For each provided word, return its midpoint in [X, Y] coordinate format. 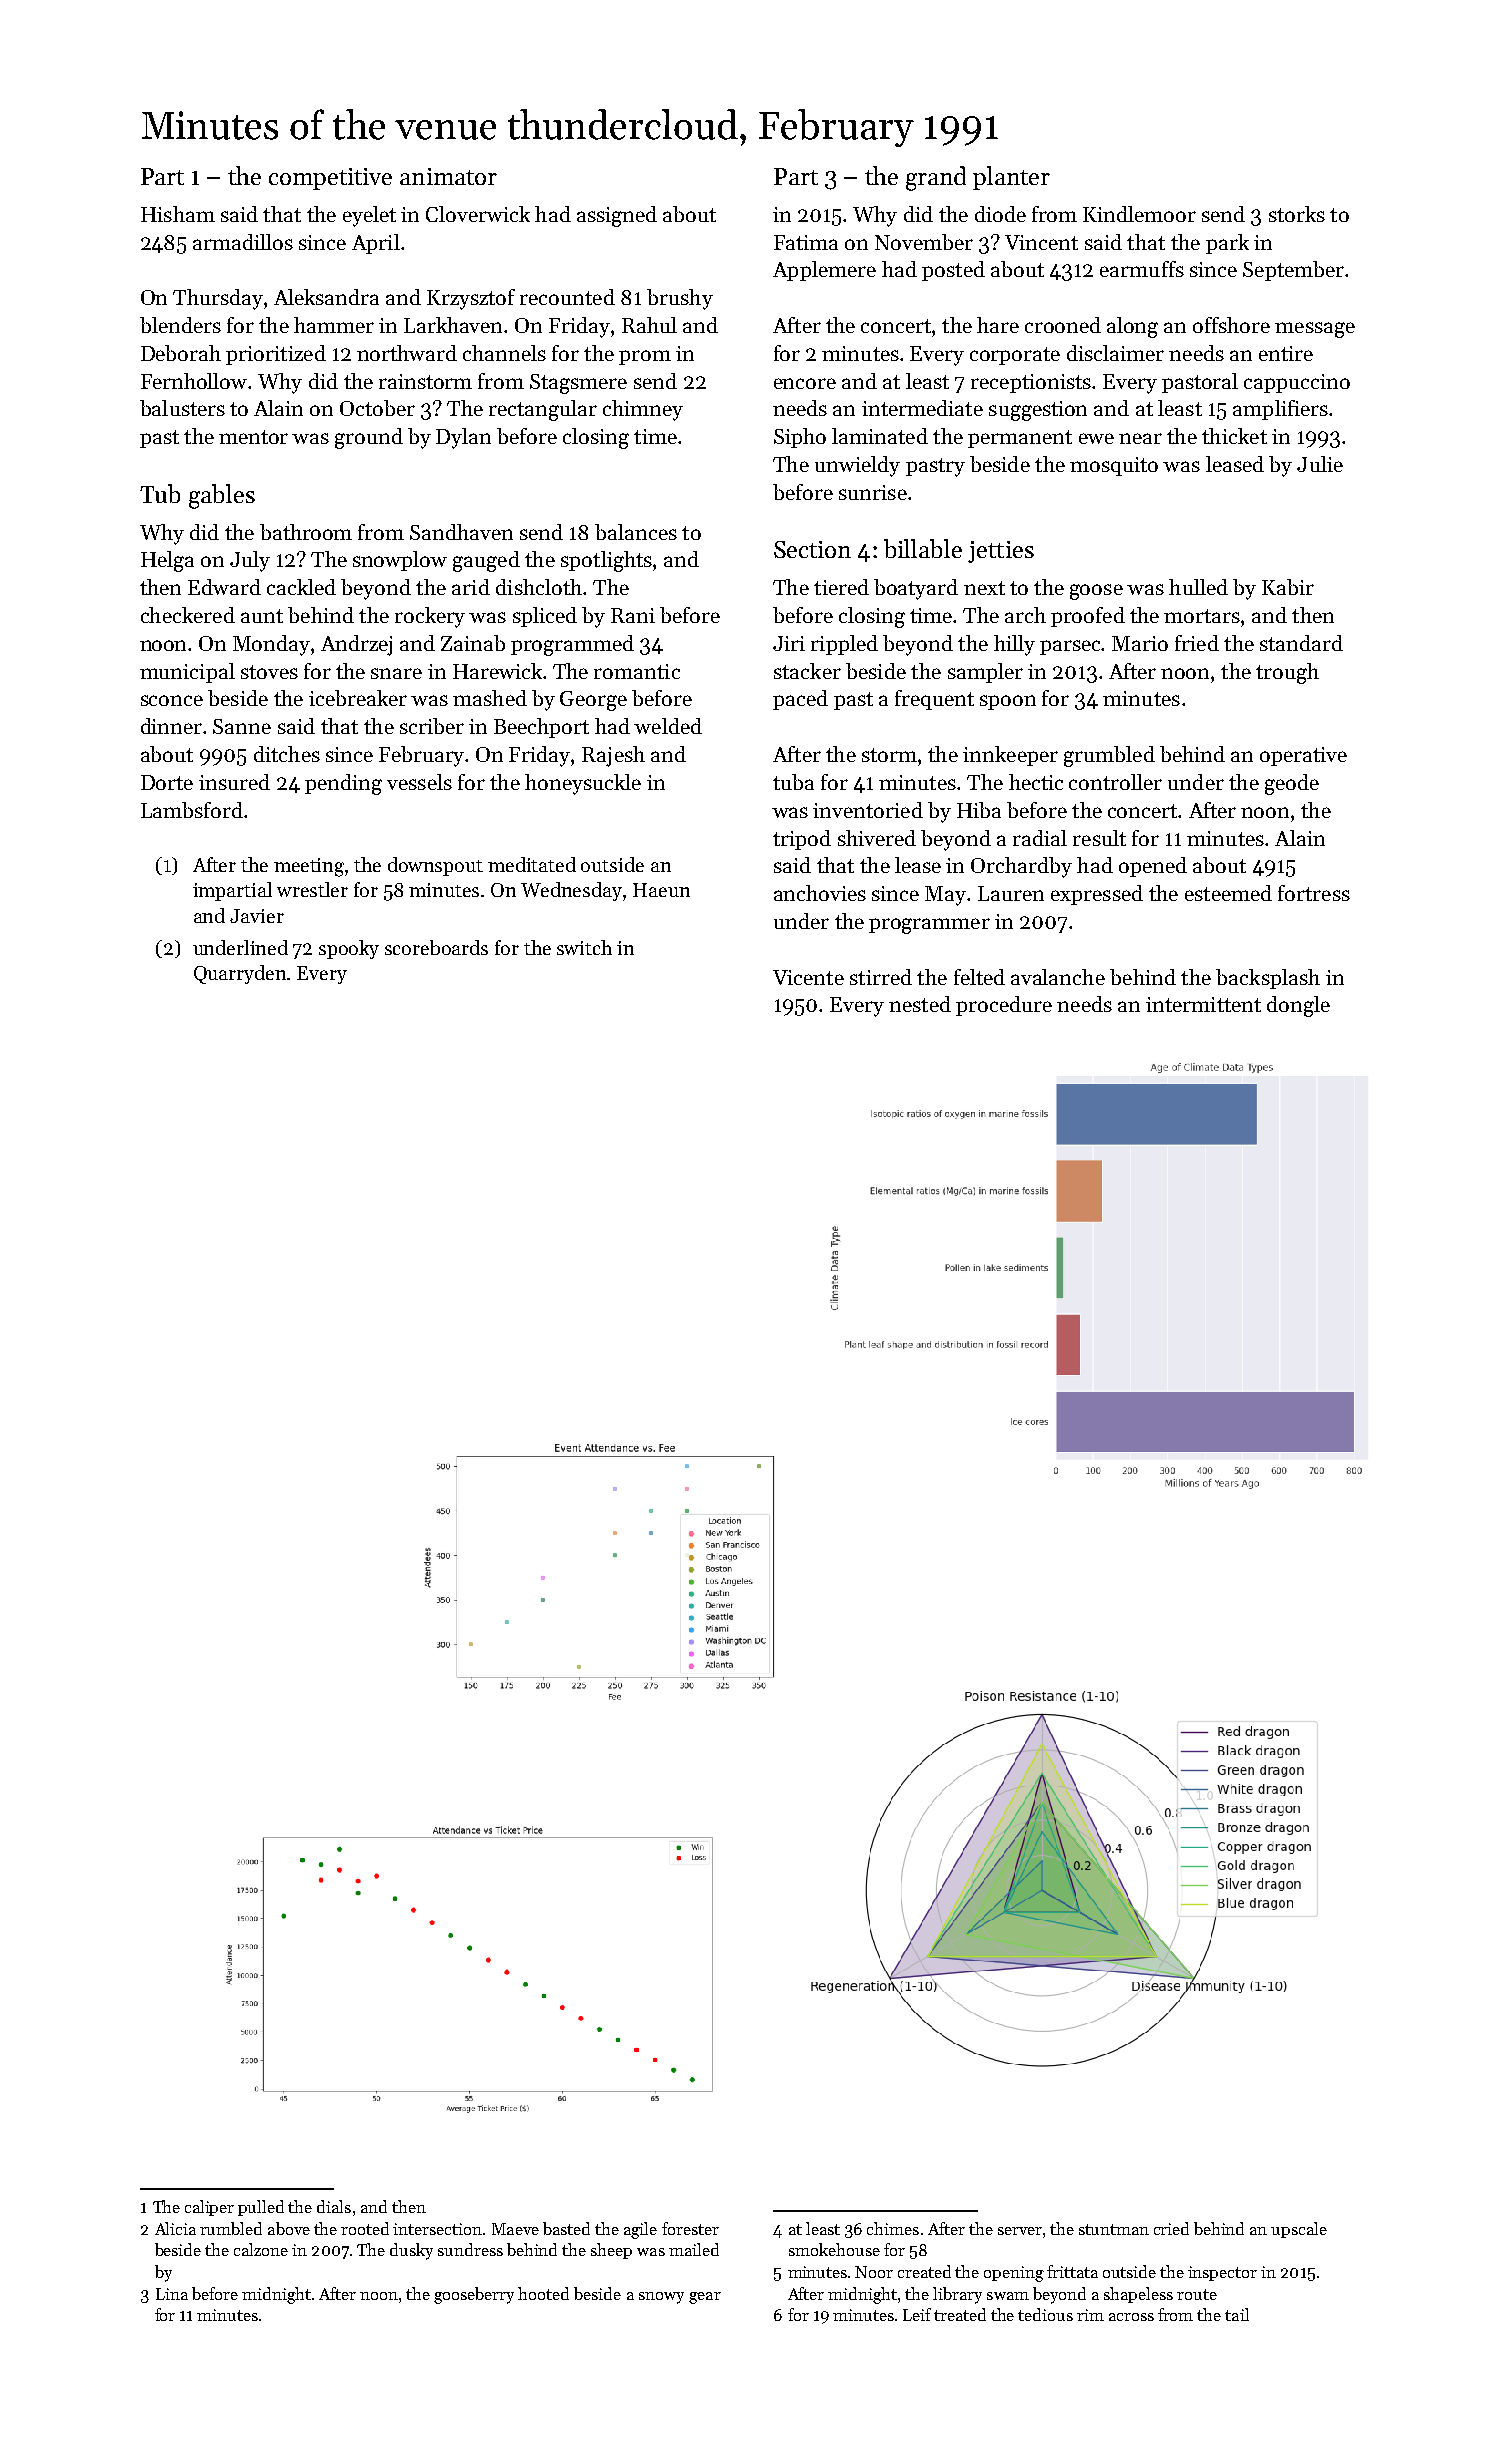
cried [1171, 2228]
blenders [180, 325]
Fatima [806, 242]
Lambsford [192, 810]
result [1099, 838]
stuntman [1114, 2229]
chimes [893, 2228]
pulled [261, 2208]
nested [920, 1004]
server [1020, 2231]
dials [334, 2206]
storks [1297, 214]
